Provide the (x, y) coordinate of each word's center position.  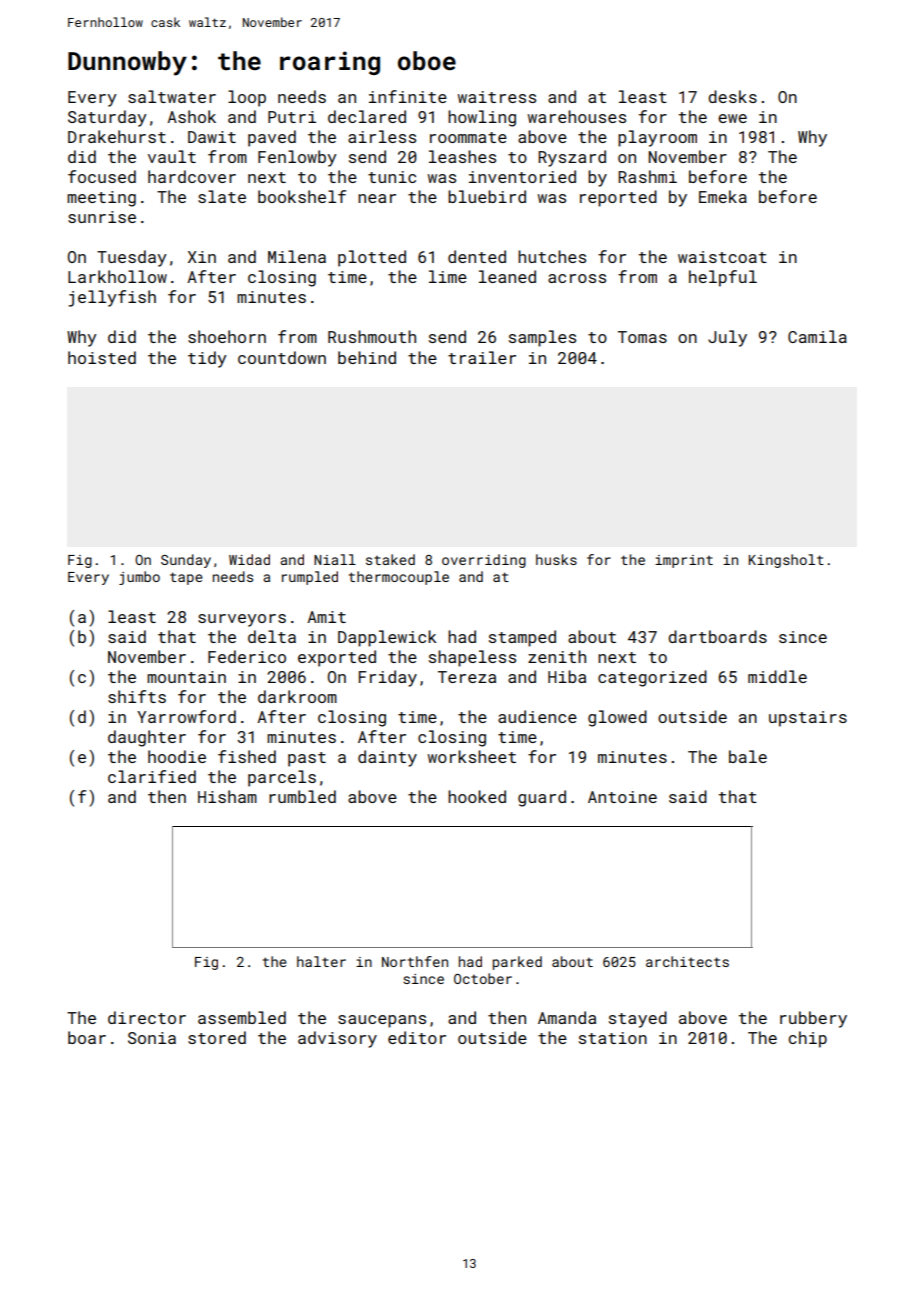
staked (390, 559)
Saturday (107, 118)
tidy (207, 359)
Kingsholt (786, 561)
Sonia (152, 1038)
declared (367, 116)
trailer (482, 357)
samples (542, 338)
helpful (723, 278)
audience (537, 716)
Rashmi (647, 176)
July (727, 338)
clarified (152, 776)
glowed (617, 718)
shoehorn (227, 336)
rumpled (310, 578)
